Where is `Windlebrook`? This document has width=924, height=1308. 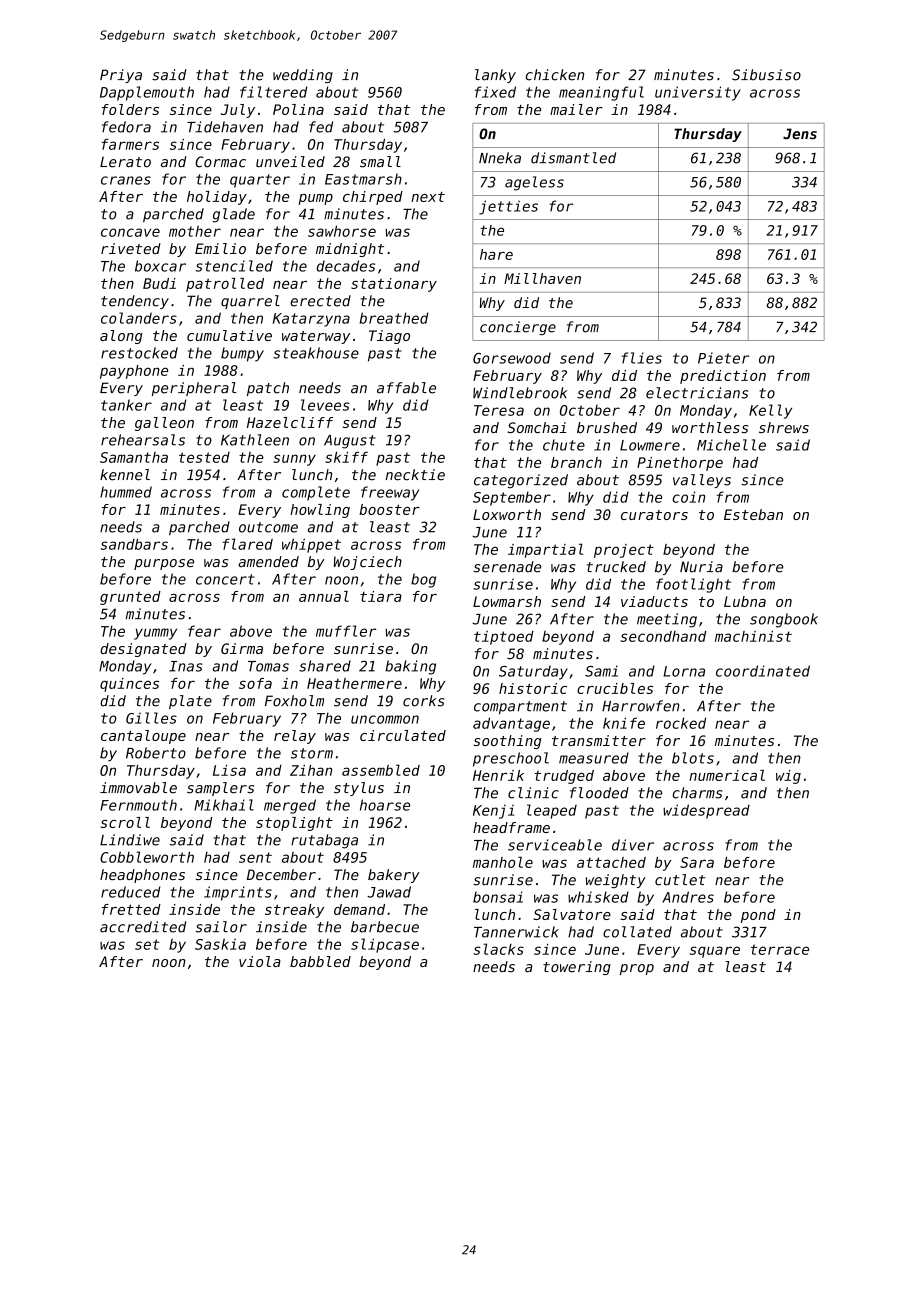
Windlebrook is located at coordinates (520, 393).
